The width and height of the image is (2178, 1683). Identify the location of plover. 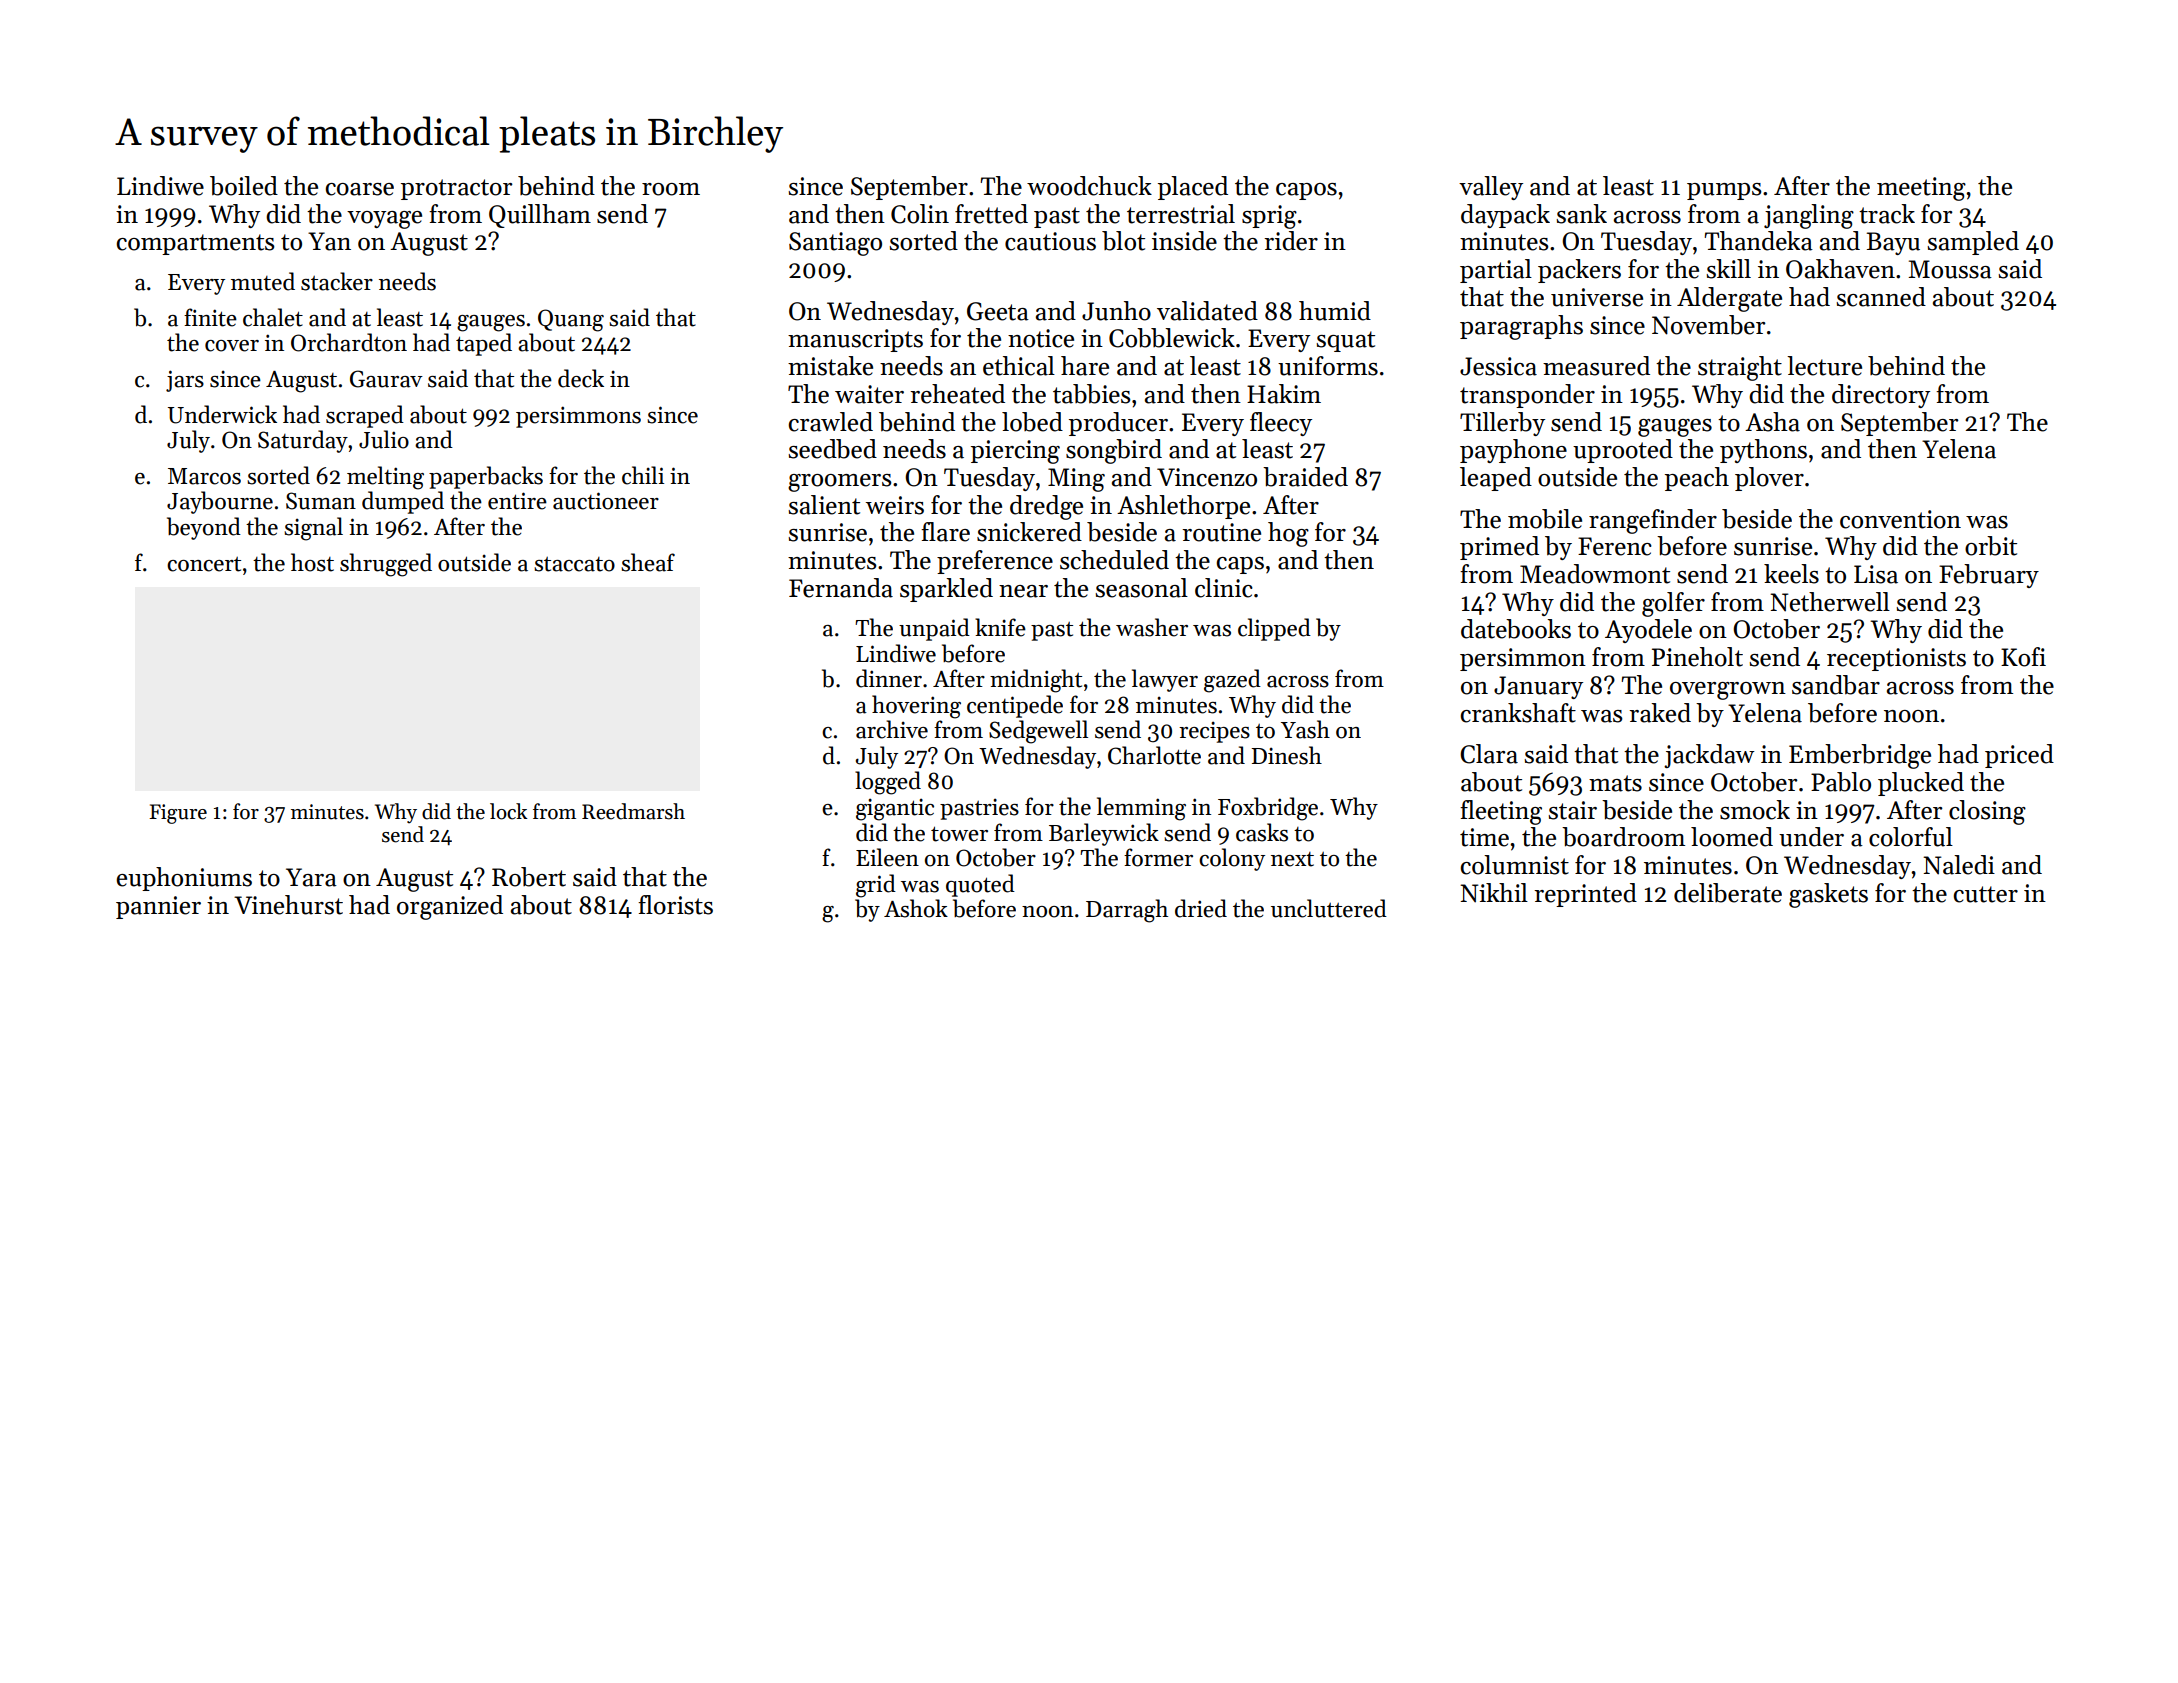
(1769, 479).
